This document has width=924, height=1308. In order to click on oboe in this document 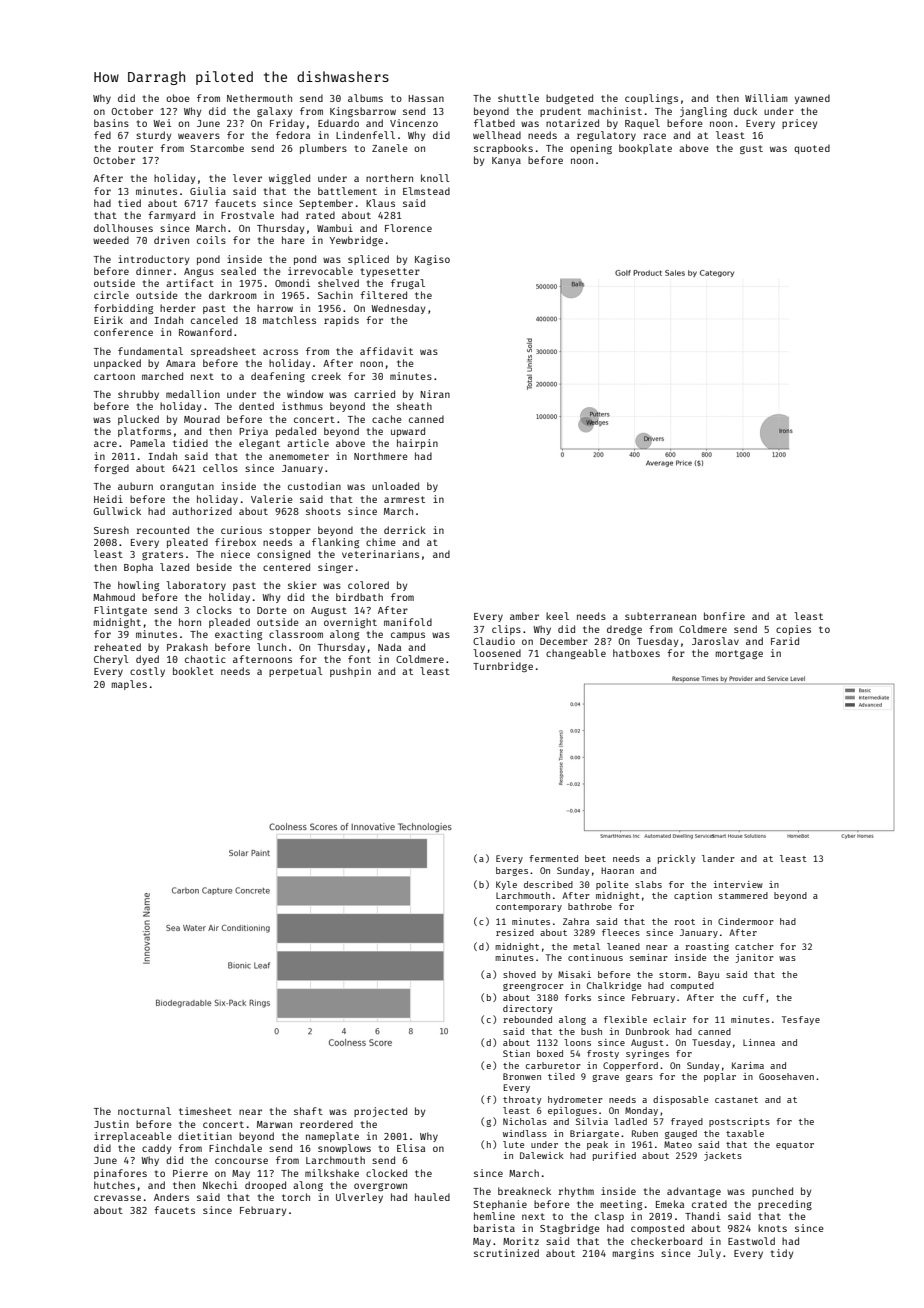, I will do `click(178, 98)`.
